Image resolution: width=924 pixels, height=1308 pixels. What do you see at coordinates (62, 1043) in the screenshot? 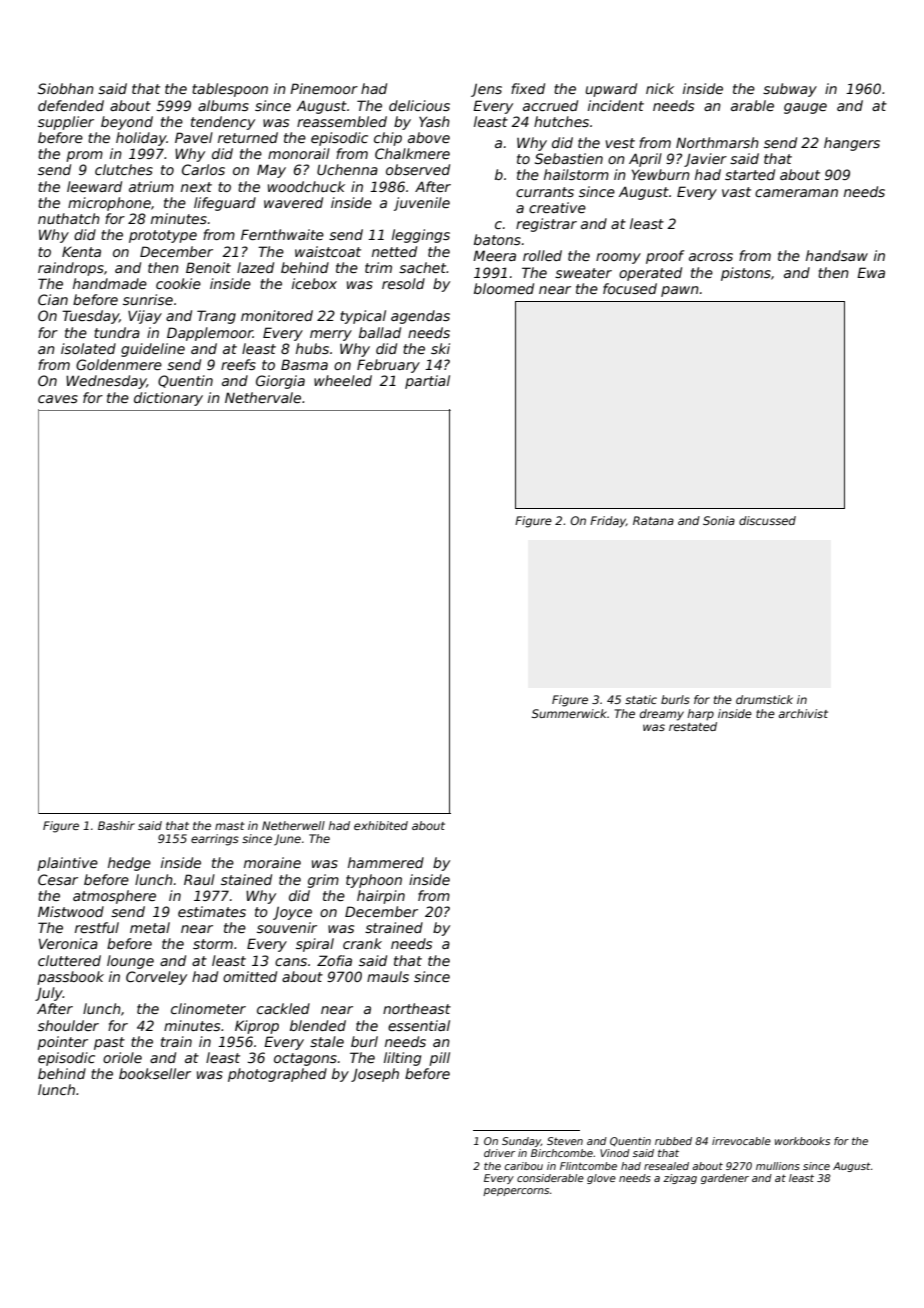
I see `pointer` at bounding box center [62, 1043].
